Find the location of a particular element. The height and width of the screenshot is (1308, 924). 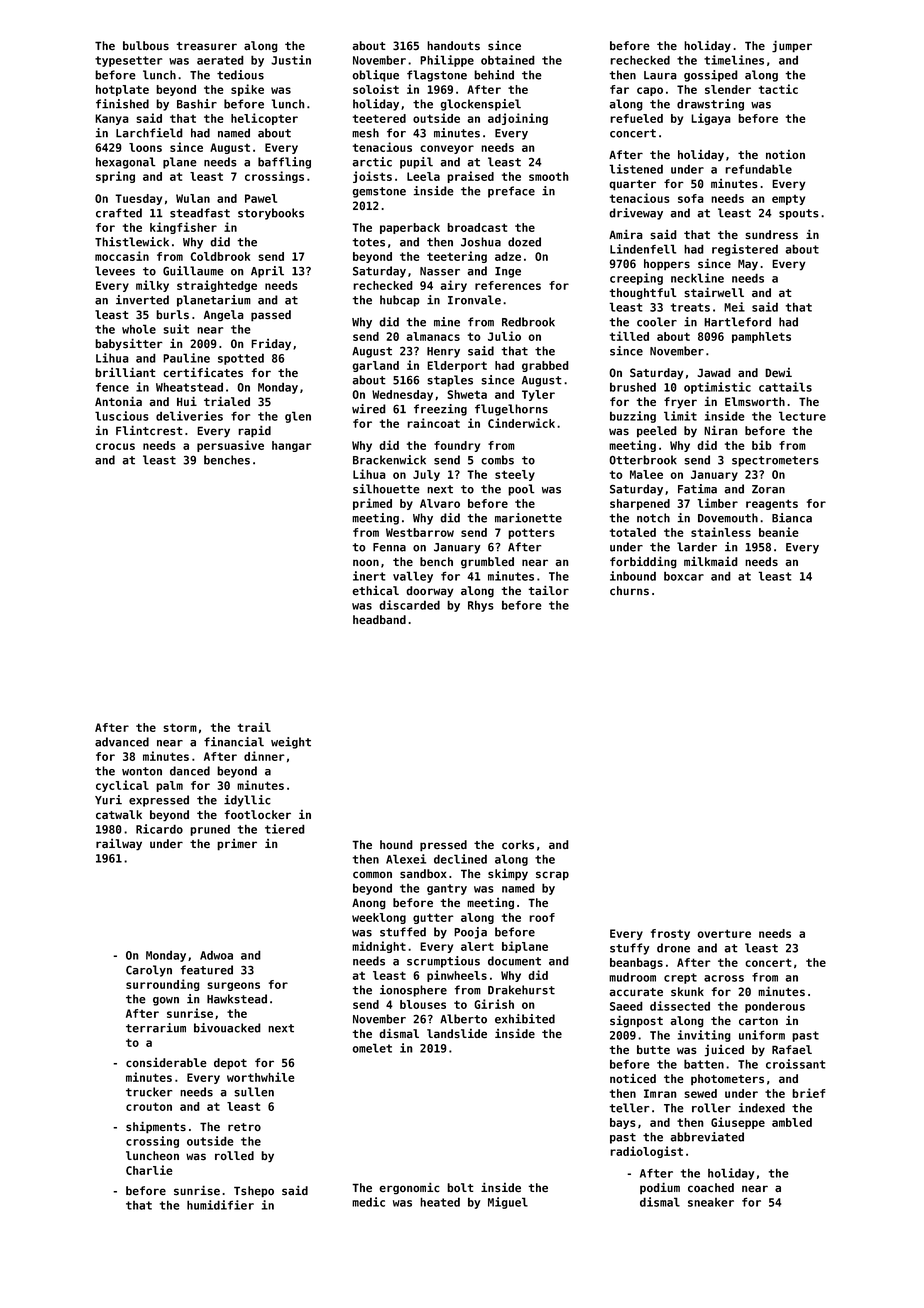

discarded is located at coordinates (409, 605).
